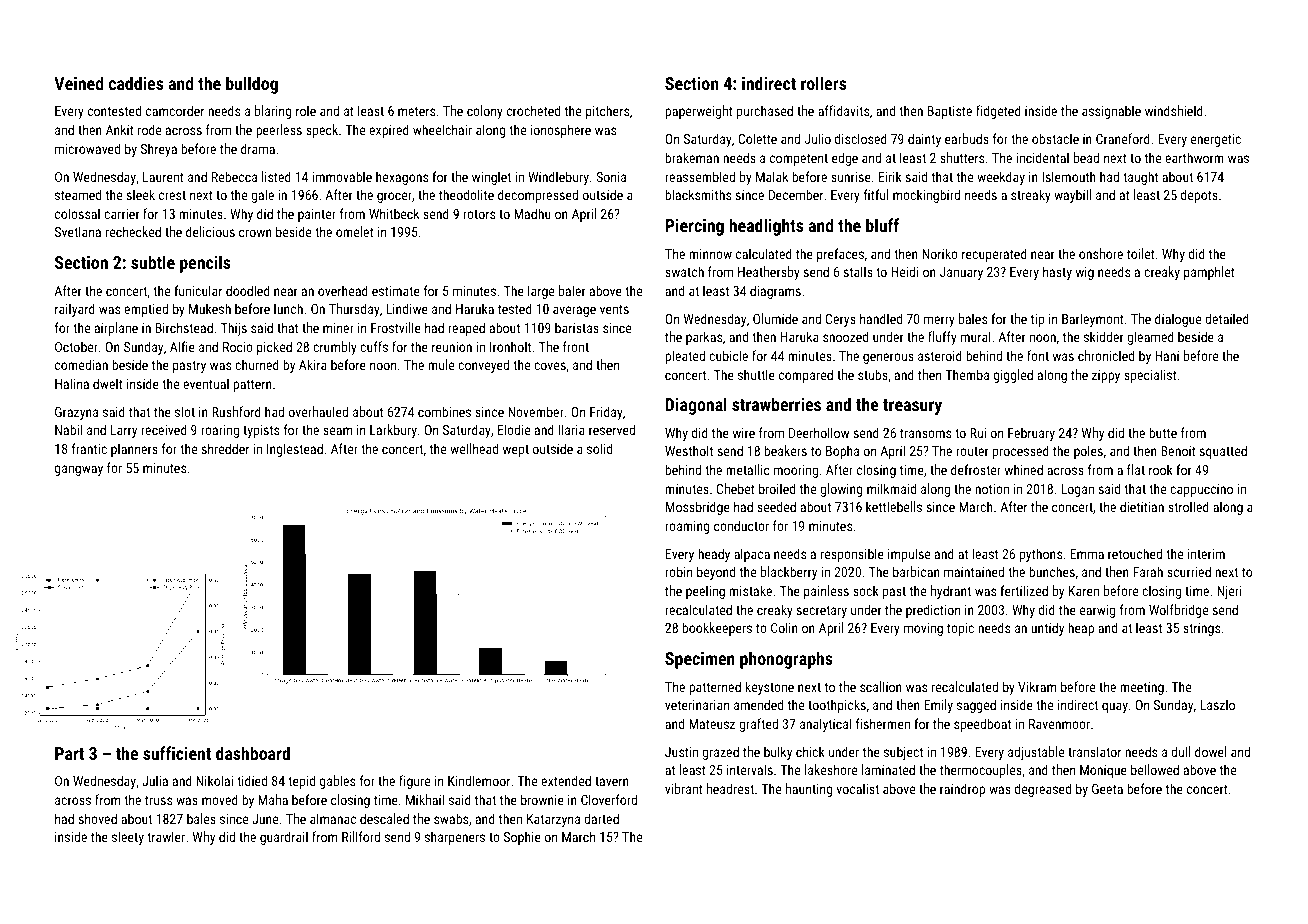  What do you see at coordinates (210, 231) in the page?
I see `delicious` at bounding box center [210, 231].
